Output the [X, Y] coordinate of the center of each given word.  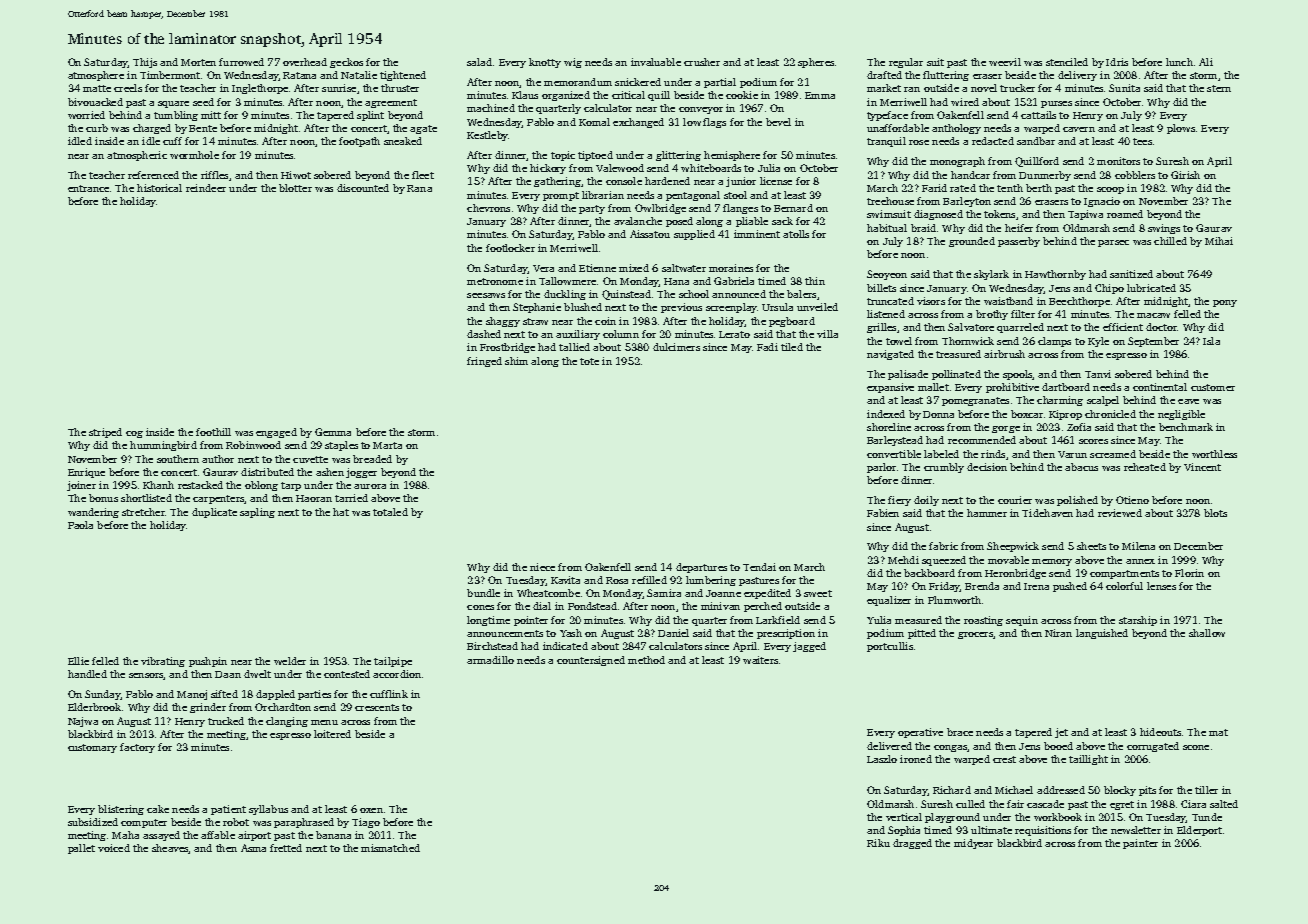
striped [105, 433]
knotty [545, 63]
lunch [1179, 62]
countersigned [591, 661]
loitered [332, 734]
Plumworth [954, 600]
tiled [792, 347]
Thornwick [968, 341]
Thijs [145, 63]
